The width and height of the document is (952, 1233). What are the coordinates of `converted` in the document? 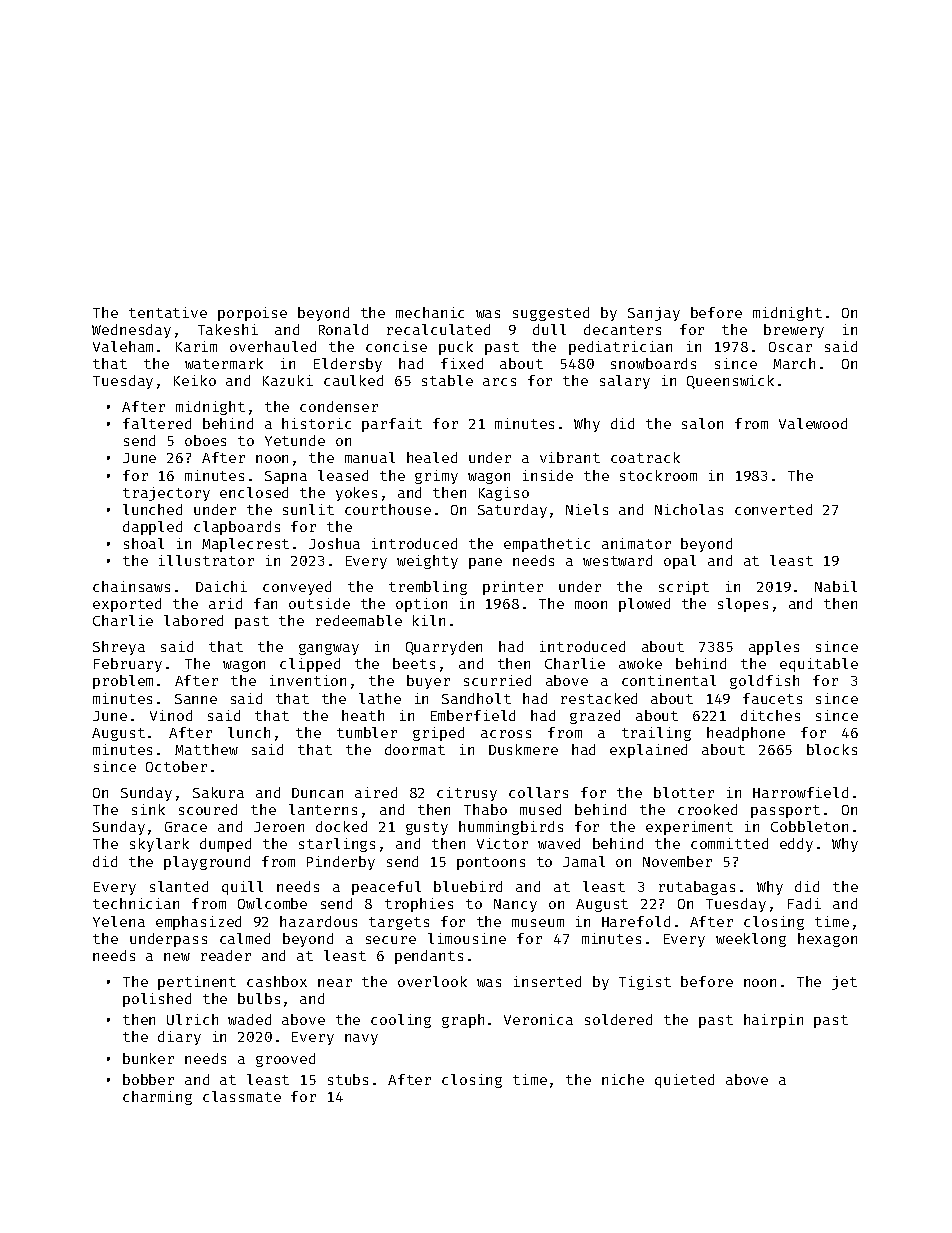 It's located at (773, 509).
